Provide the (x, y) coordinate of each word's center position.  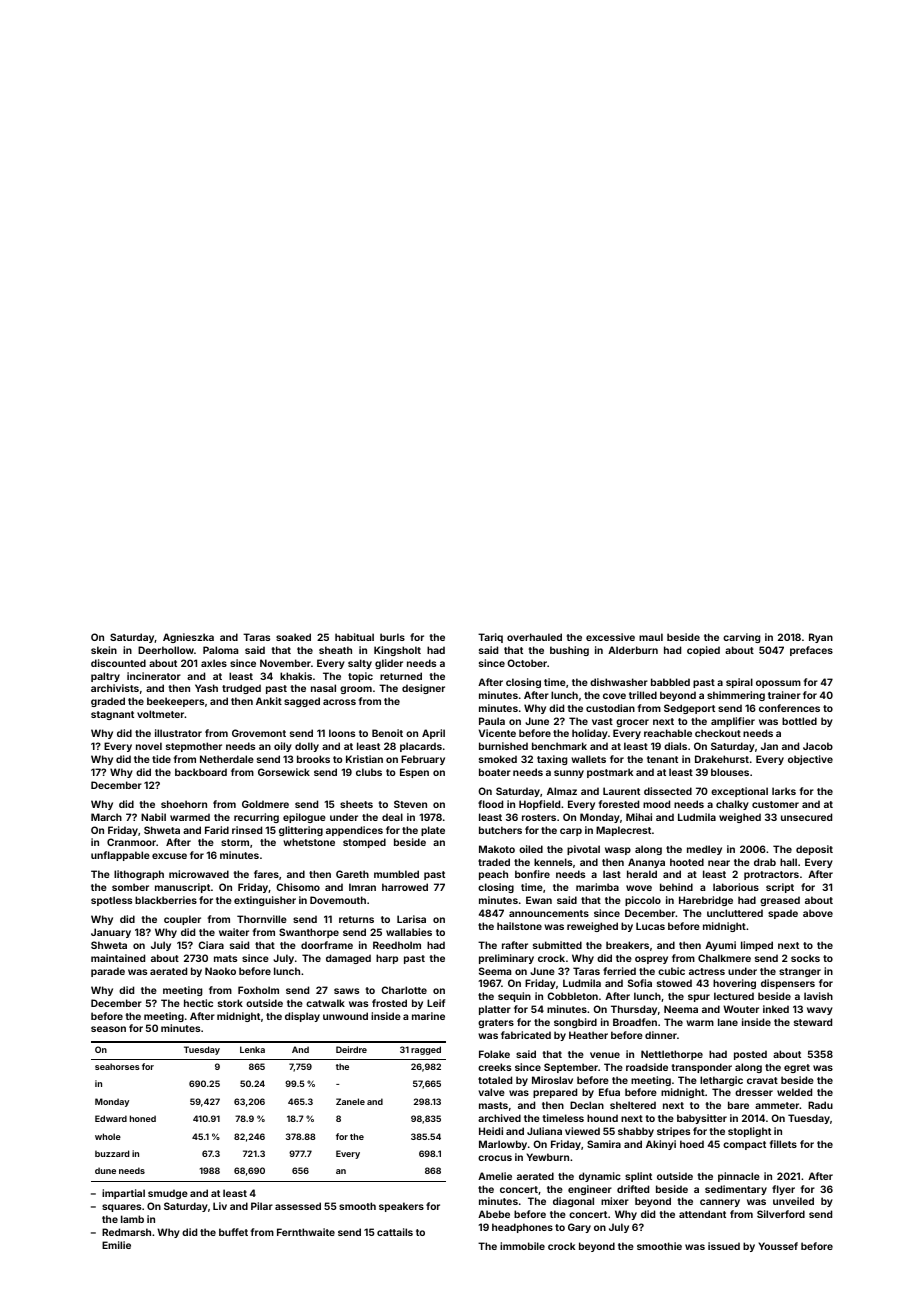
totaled (495, 1080)
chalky (732, 805)
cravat (762, 1080)
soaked (293, 637)
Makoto (497, 849)
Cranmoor (131, 842)
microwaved (199, 874)
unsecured (806, 817)
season (108, 1029)
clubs (369, 772)
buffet (233, 1232)
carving (741, 638)
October (527, 663)
